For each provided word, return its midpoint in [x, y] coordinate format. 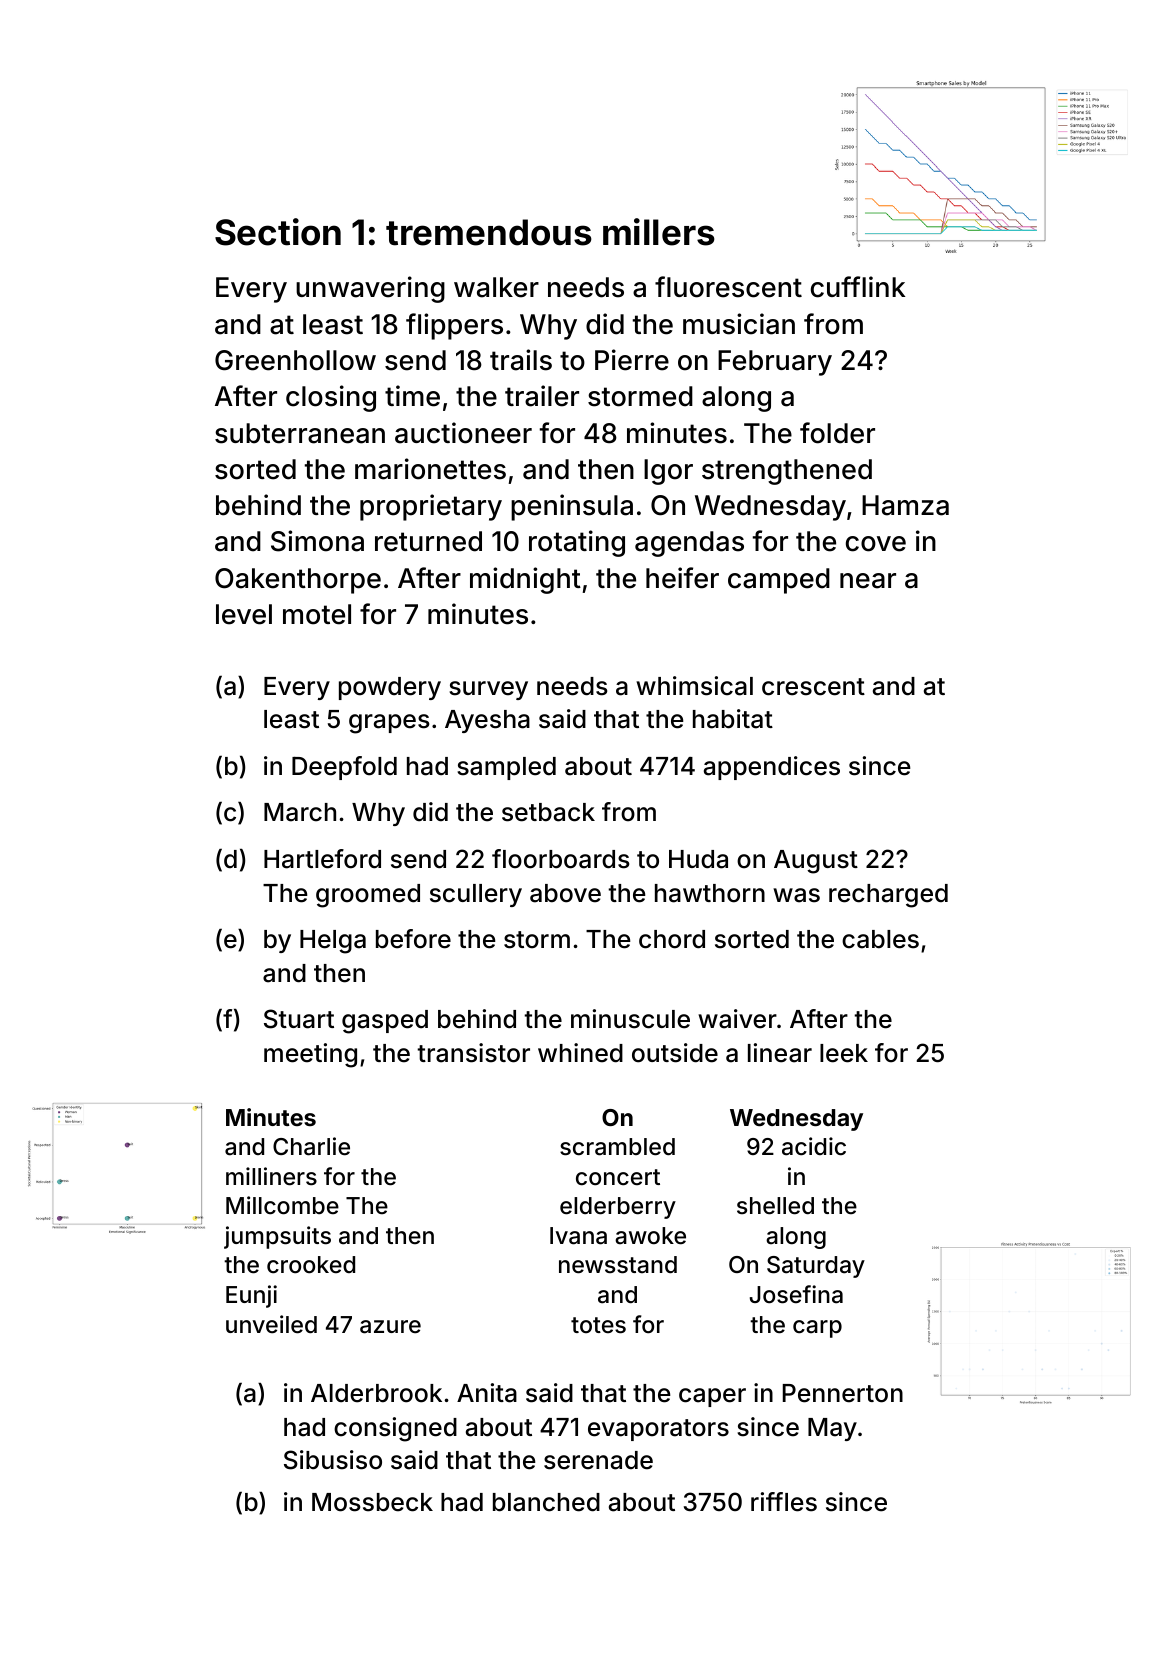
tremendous [489, 232]
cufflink [858, 287]
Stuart [299, 1019]
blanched [546, 1502]
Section [278, 232]
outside [675, 1053]
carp [817, 1329]
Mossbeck [372, 1502]
